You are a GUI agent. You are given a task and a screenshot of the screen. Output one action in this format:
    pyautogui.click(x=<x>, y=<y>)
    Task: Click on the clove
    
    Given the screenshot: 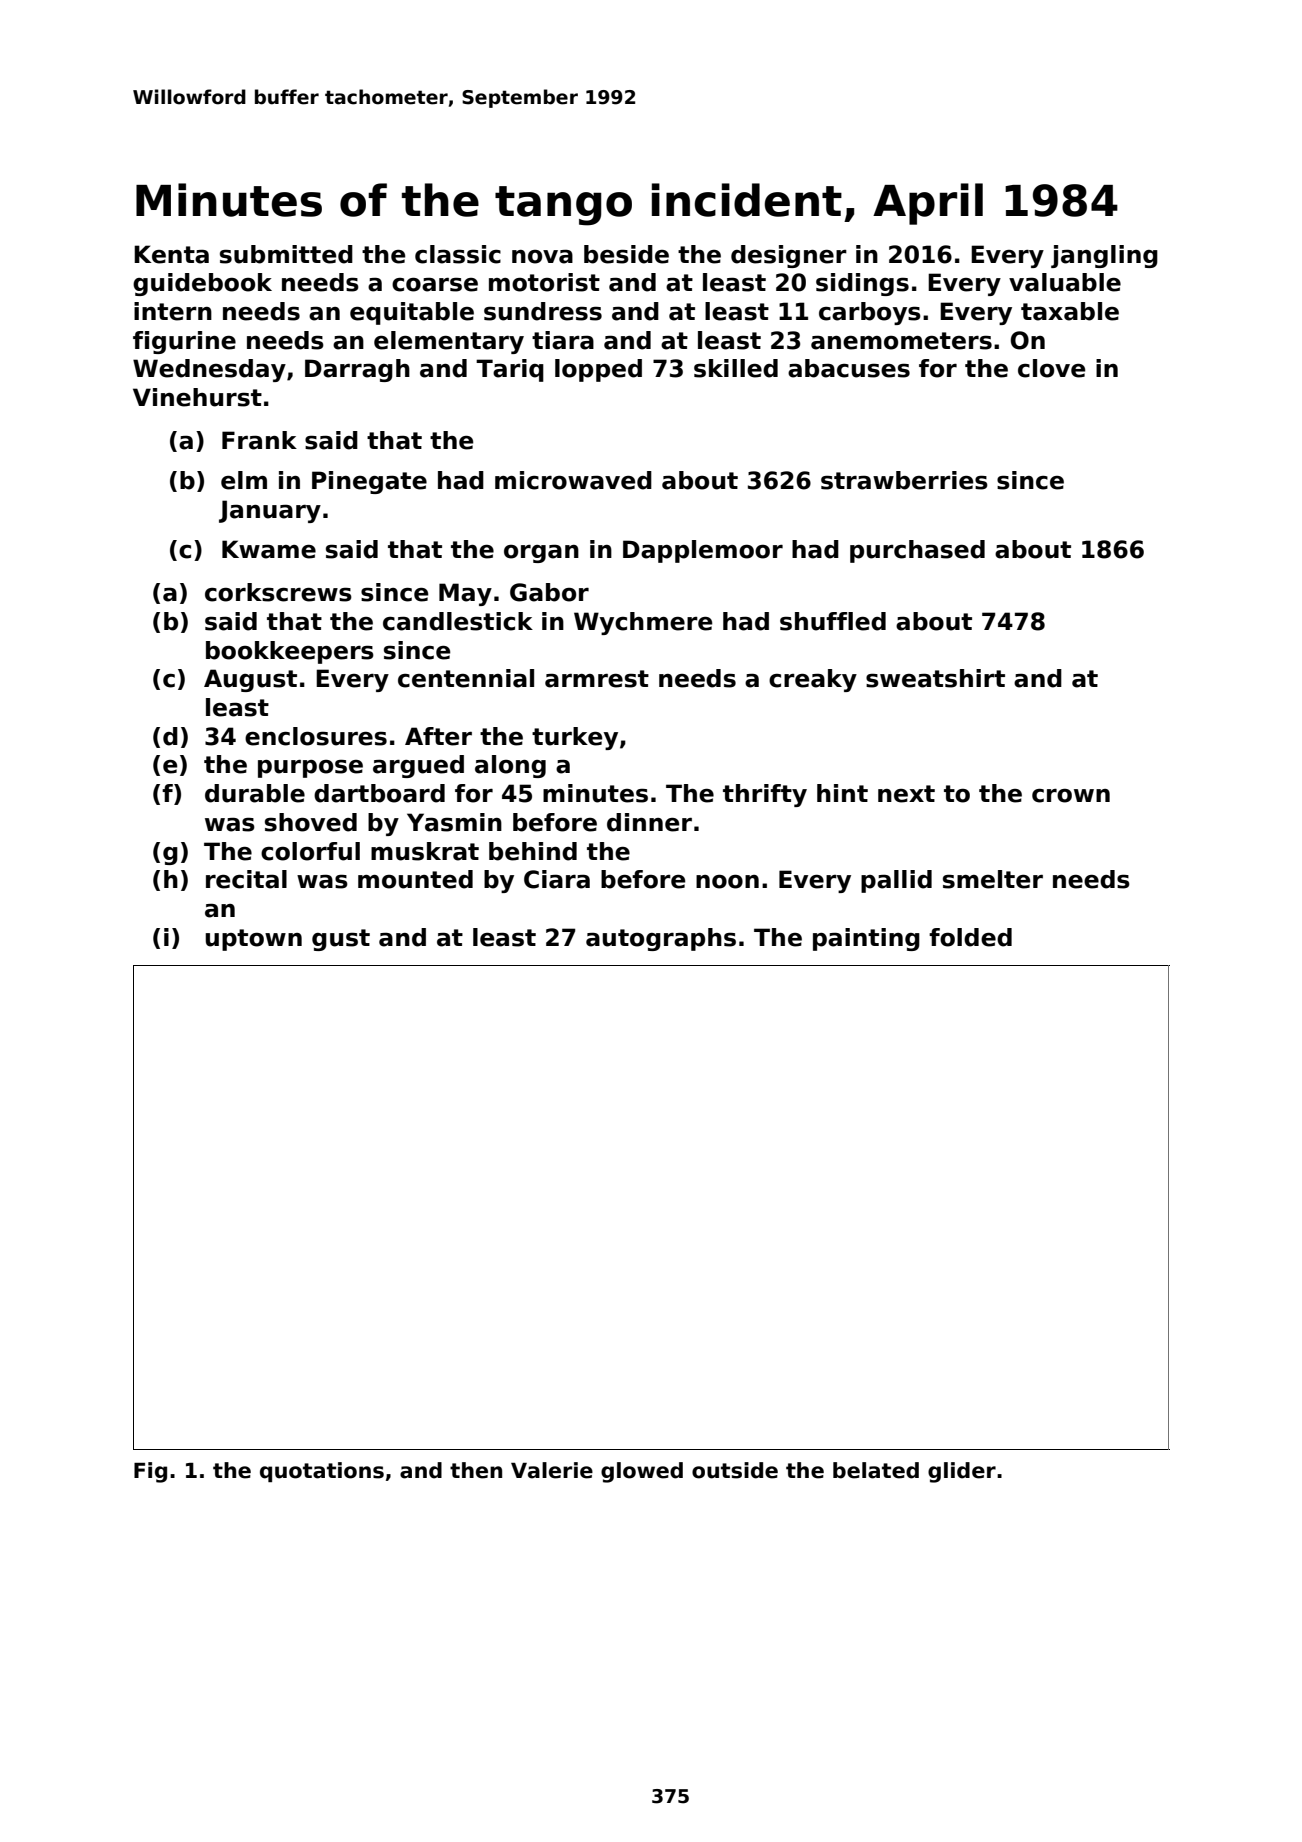 What is the action you would take?
    pyautogui.click(x=1051, y=368)
